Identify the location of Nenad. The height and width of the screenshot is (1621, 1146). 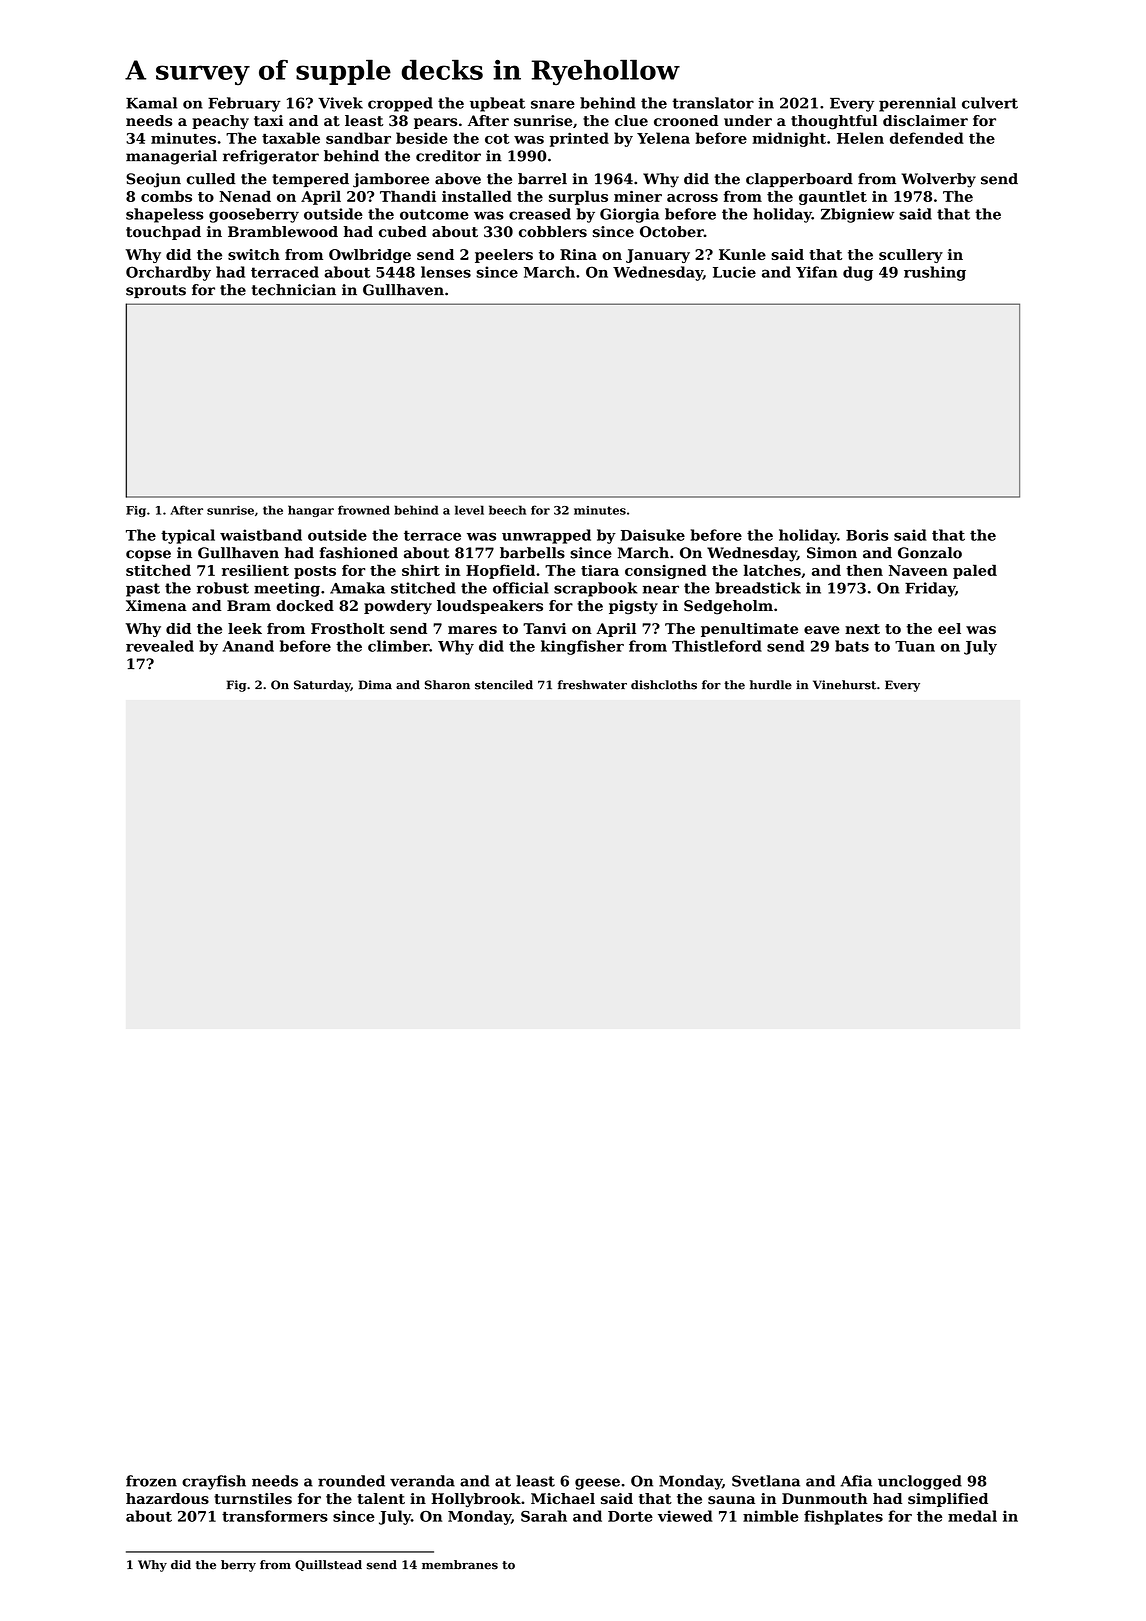
(245, 196).
